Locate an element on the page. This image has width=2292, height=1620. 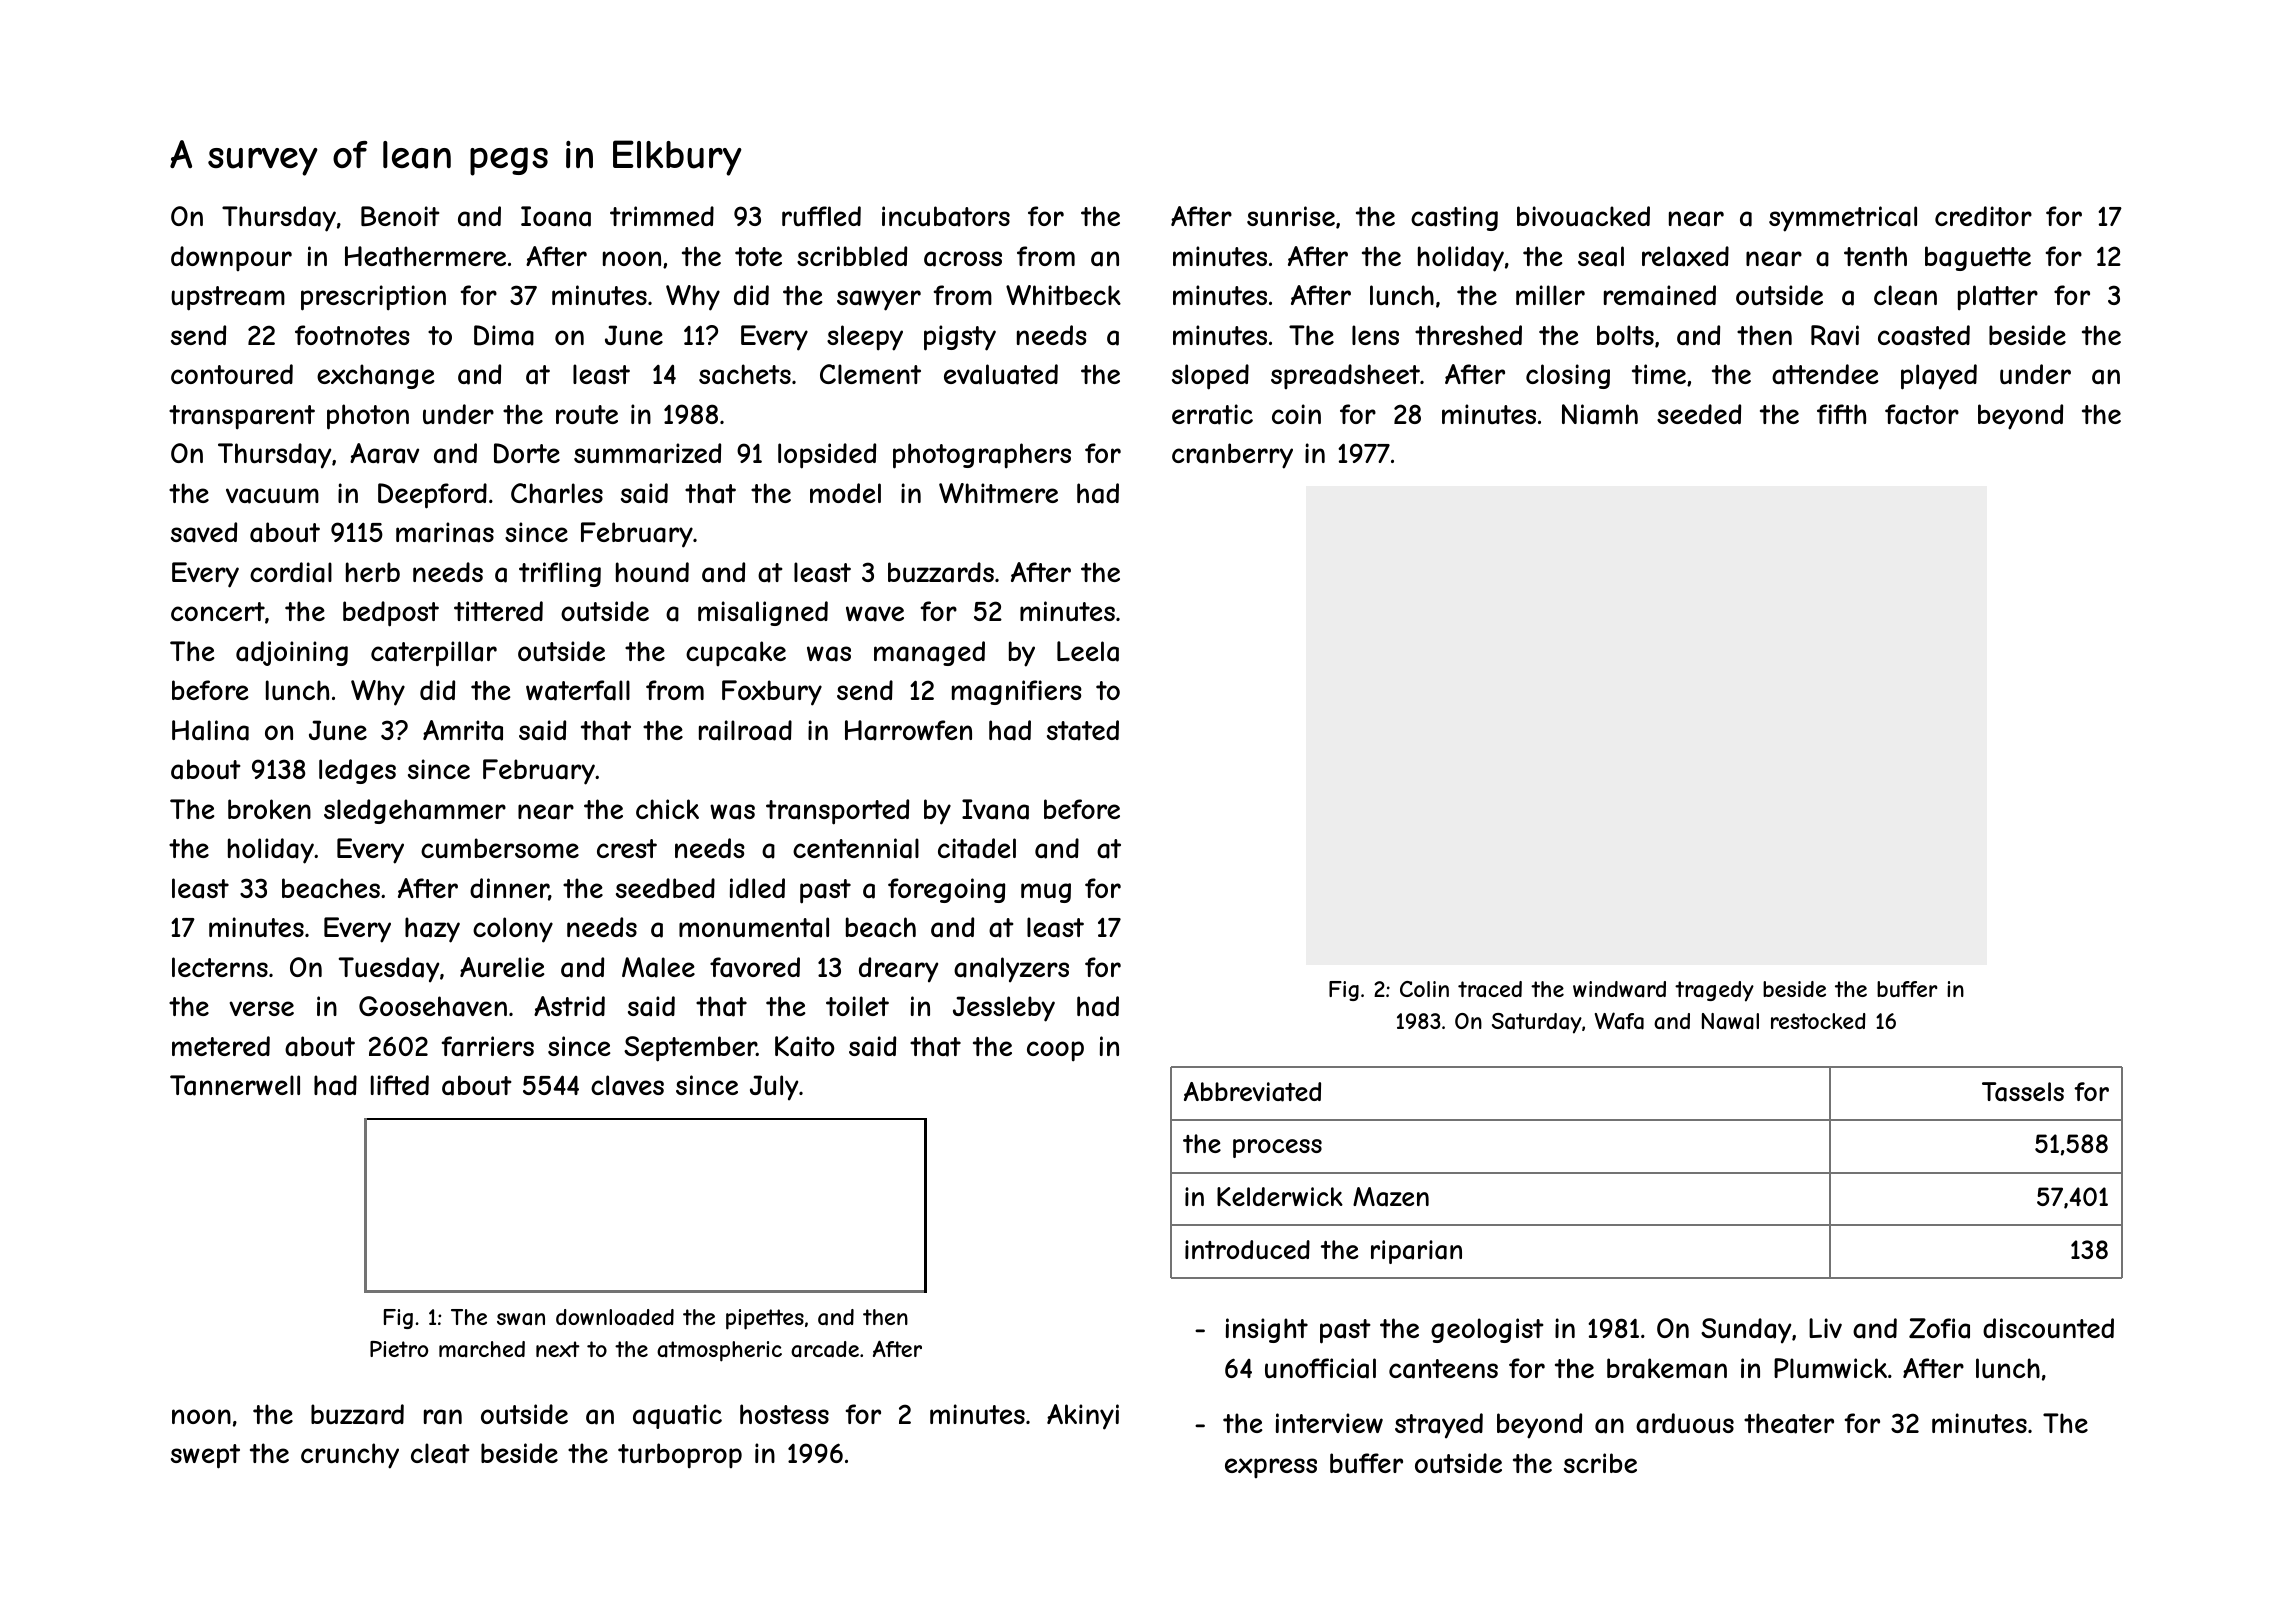
railroad is located at coordinates (745, 730).
